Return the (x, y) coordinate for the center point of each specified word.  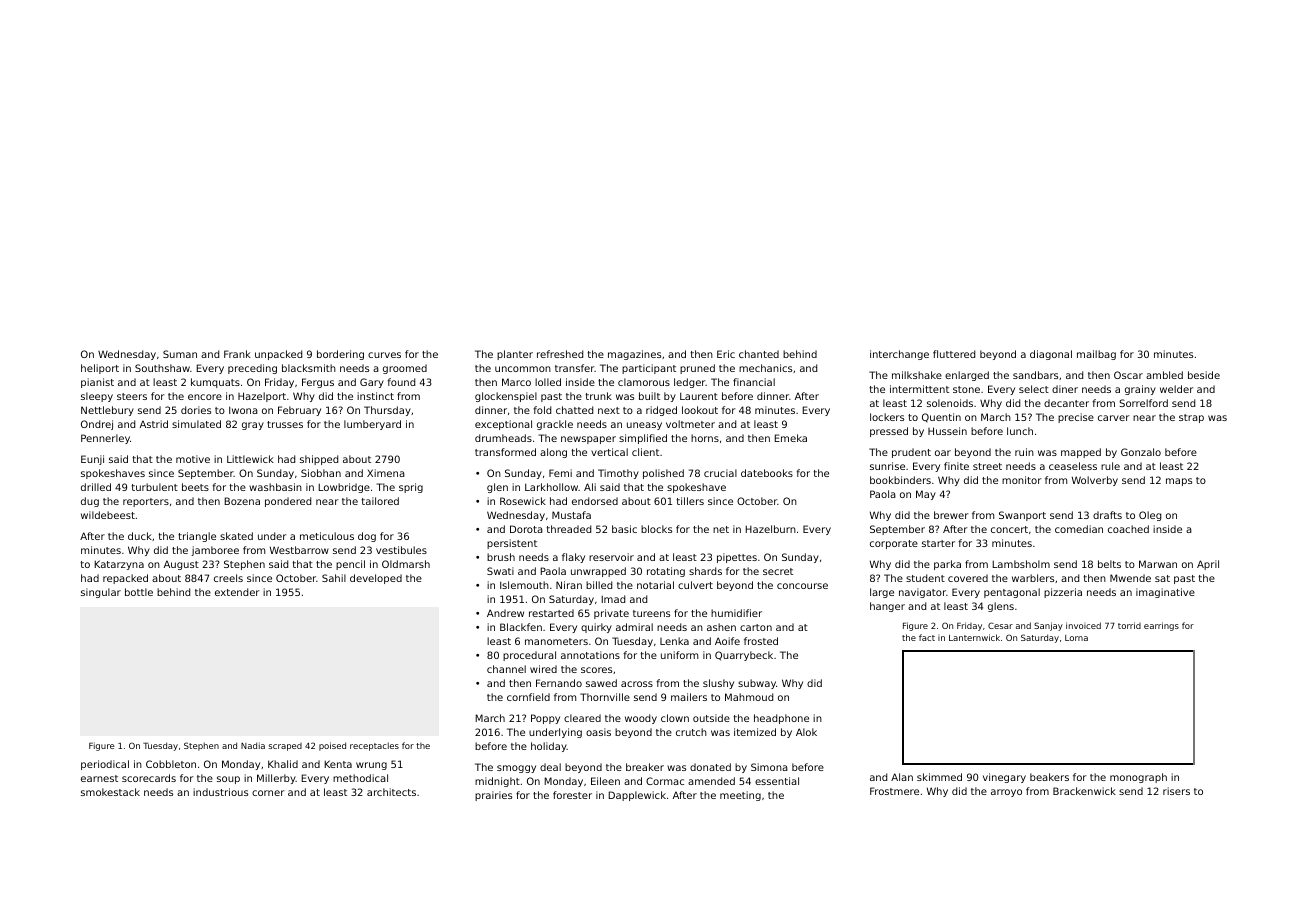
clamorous (644, 382)
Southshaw (162, 368)
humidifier (736, 613)
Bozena (242, 501)
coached (1128, 529)
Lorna (1076, 638)
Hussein (947, 431)
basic (624, 529)
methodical (360, 778)
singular (101, 593)
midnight (497, 782)
